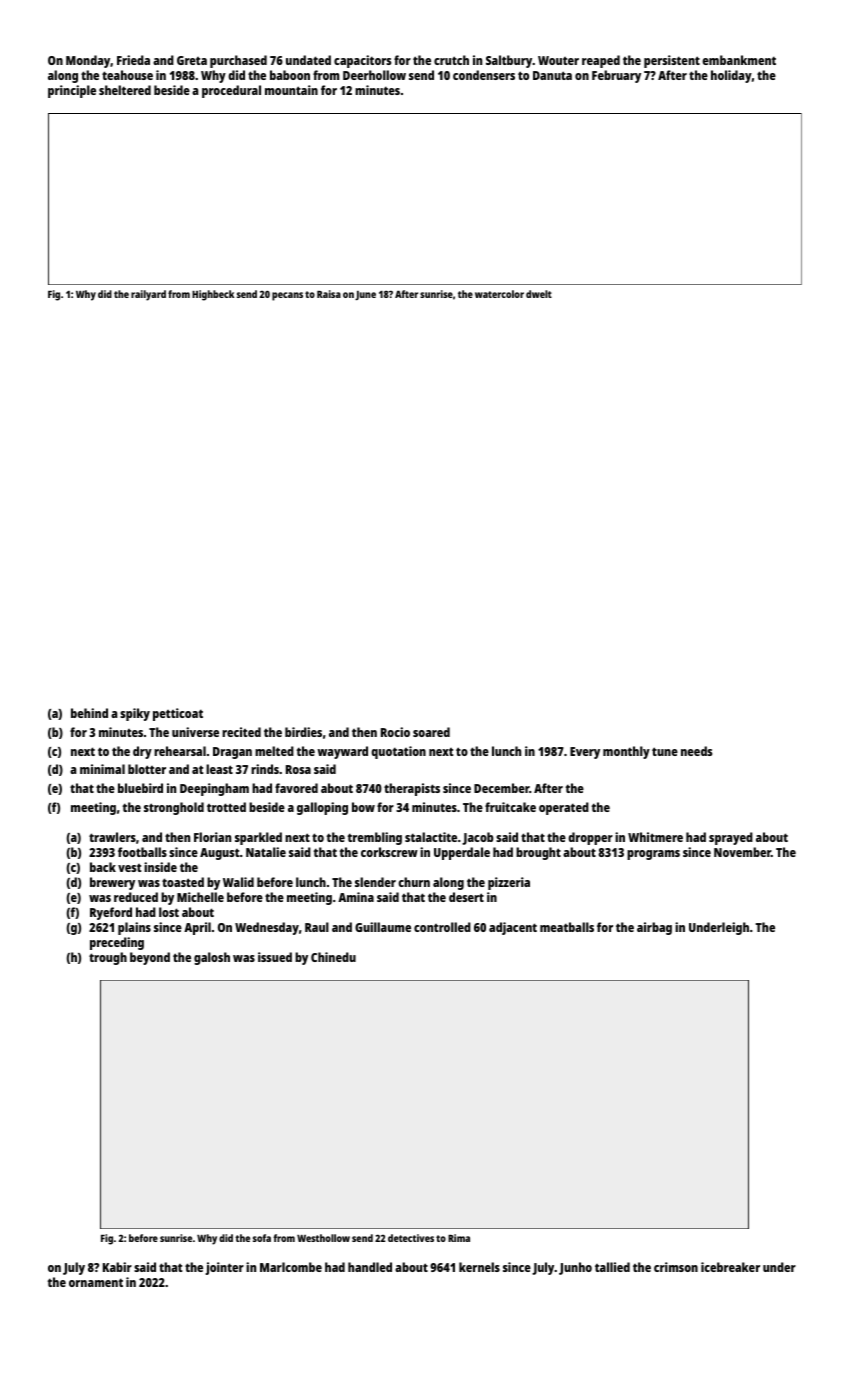 Image resolution: width=849 pixels, height=1400 pixels. Describe the element at coordinates (117, 1267) in the screenshot. I see `Kabir` at that location.
